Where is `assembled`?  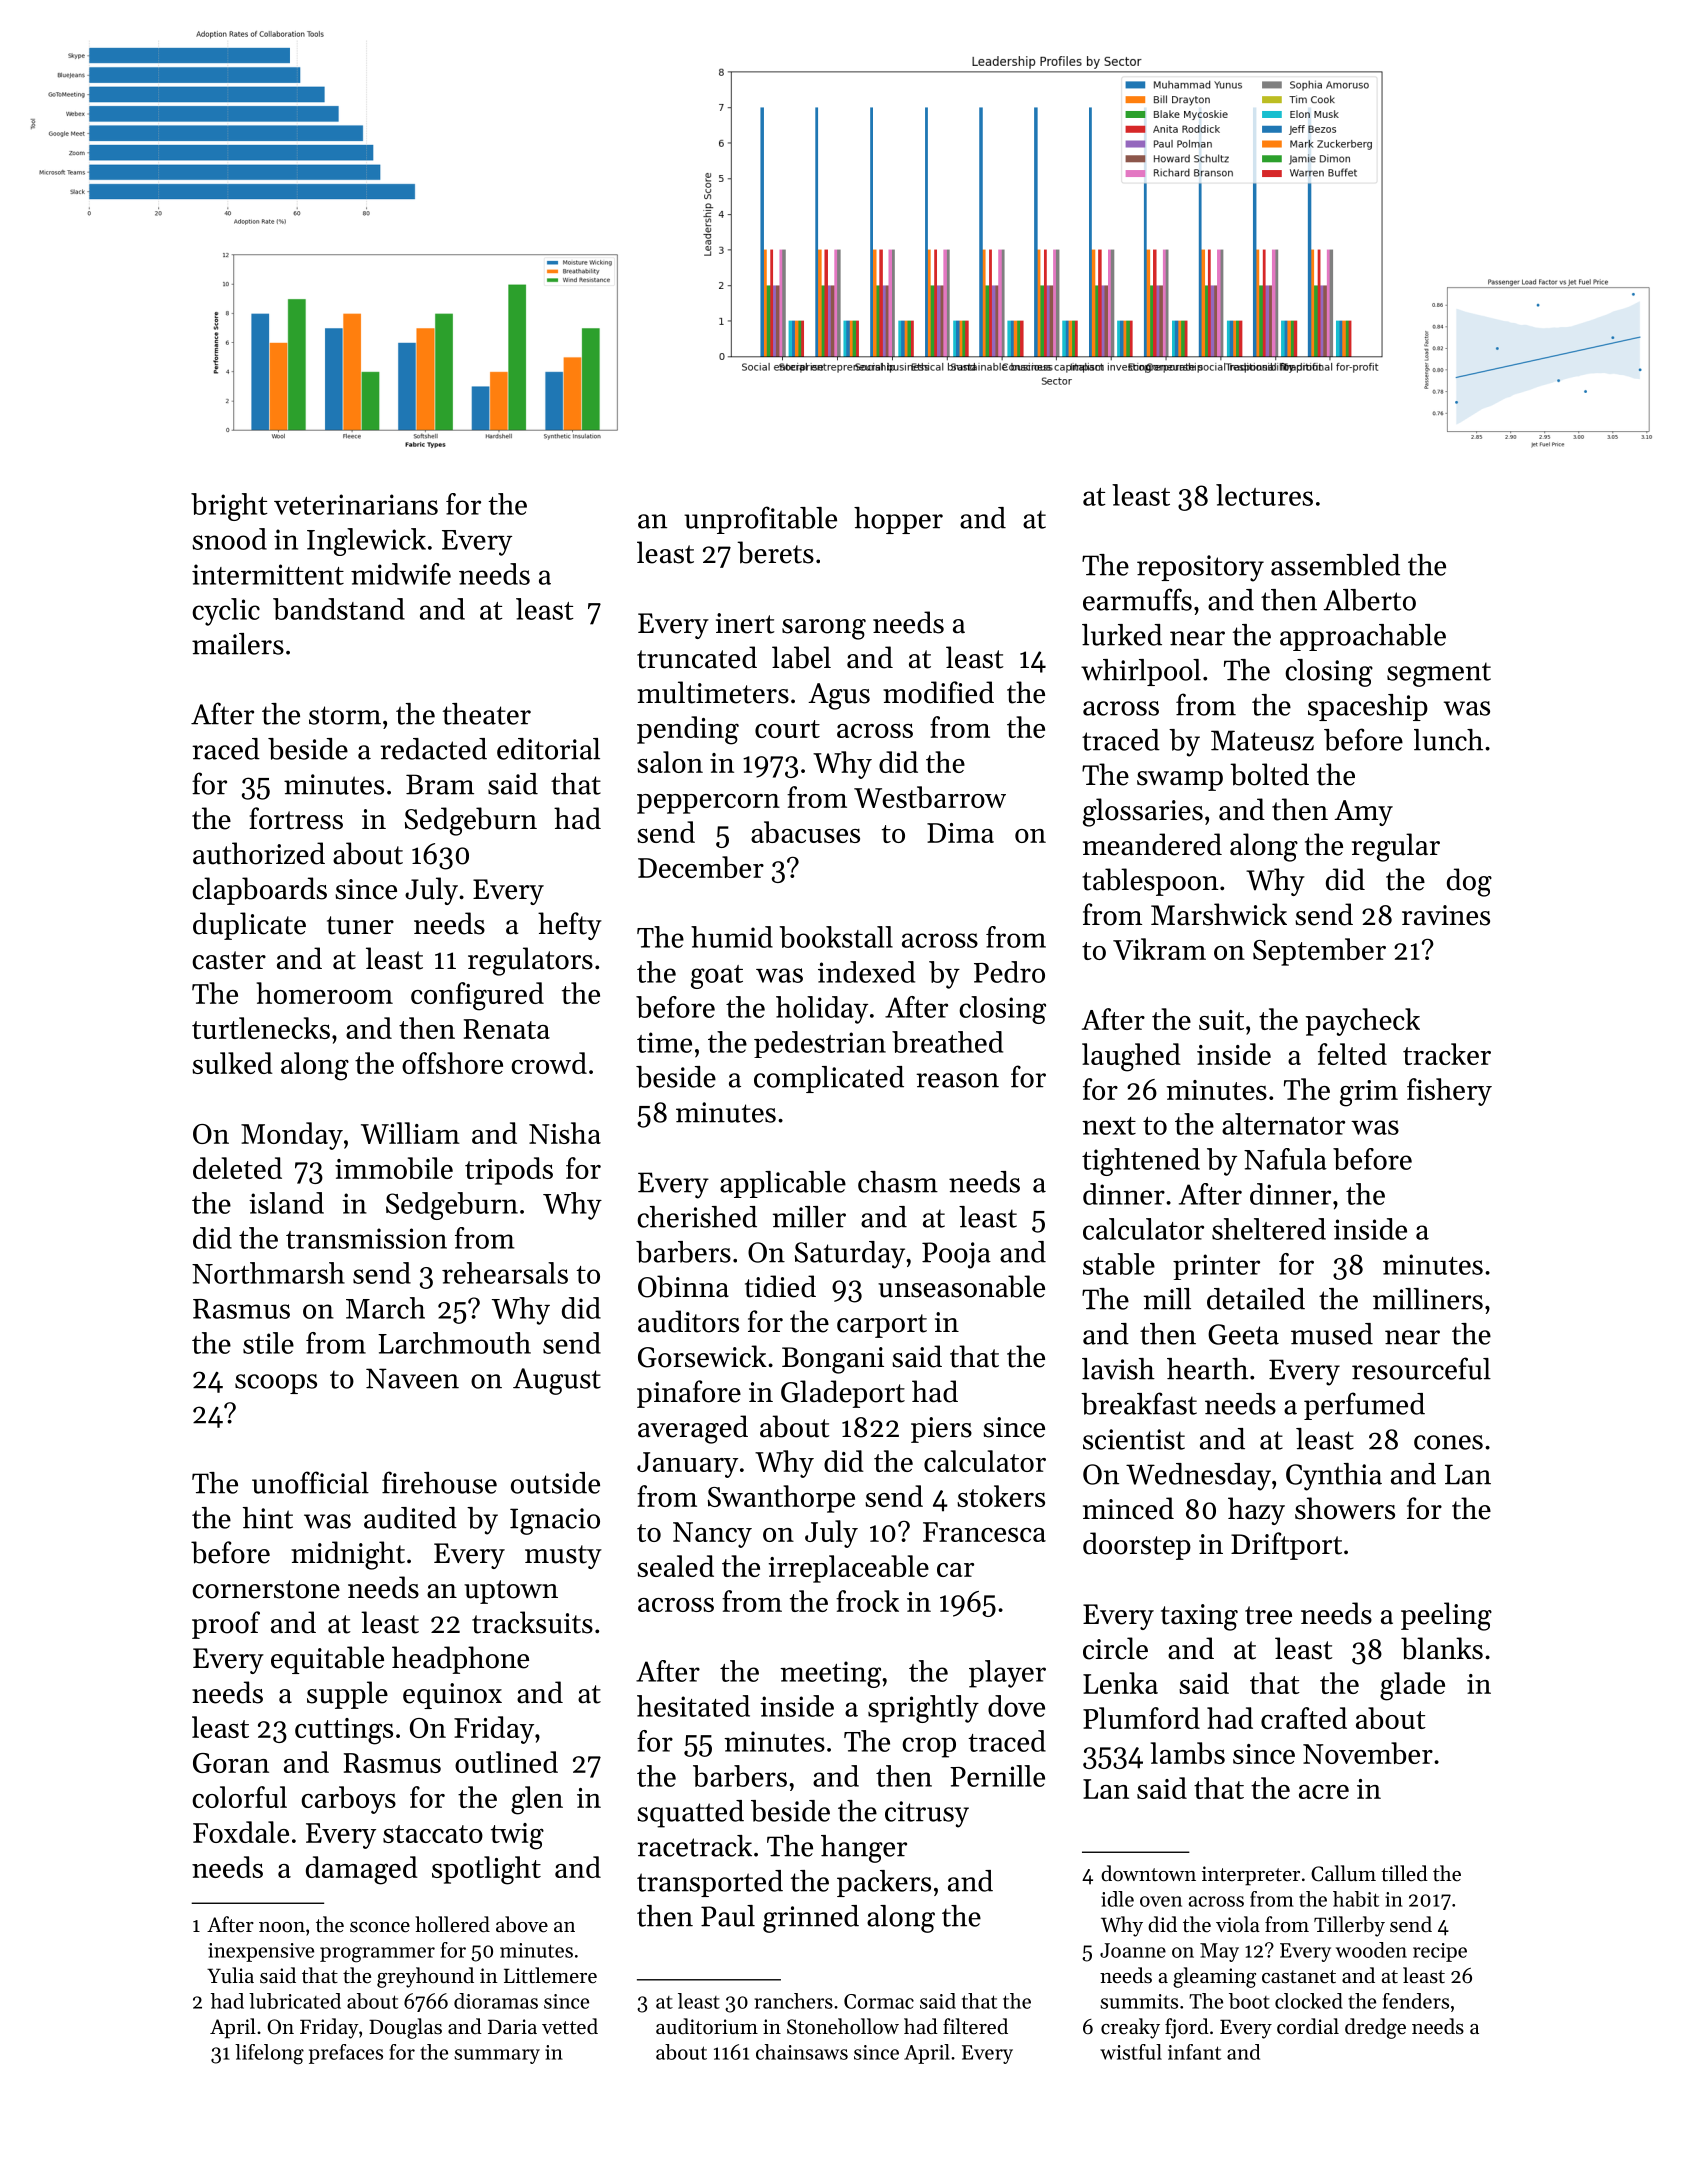 assembled is located at coordinates (1335, 565).
